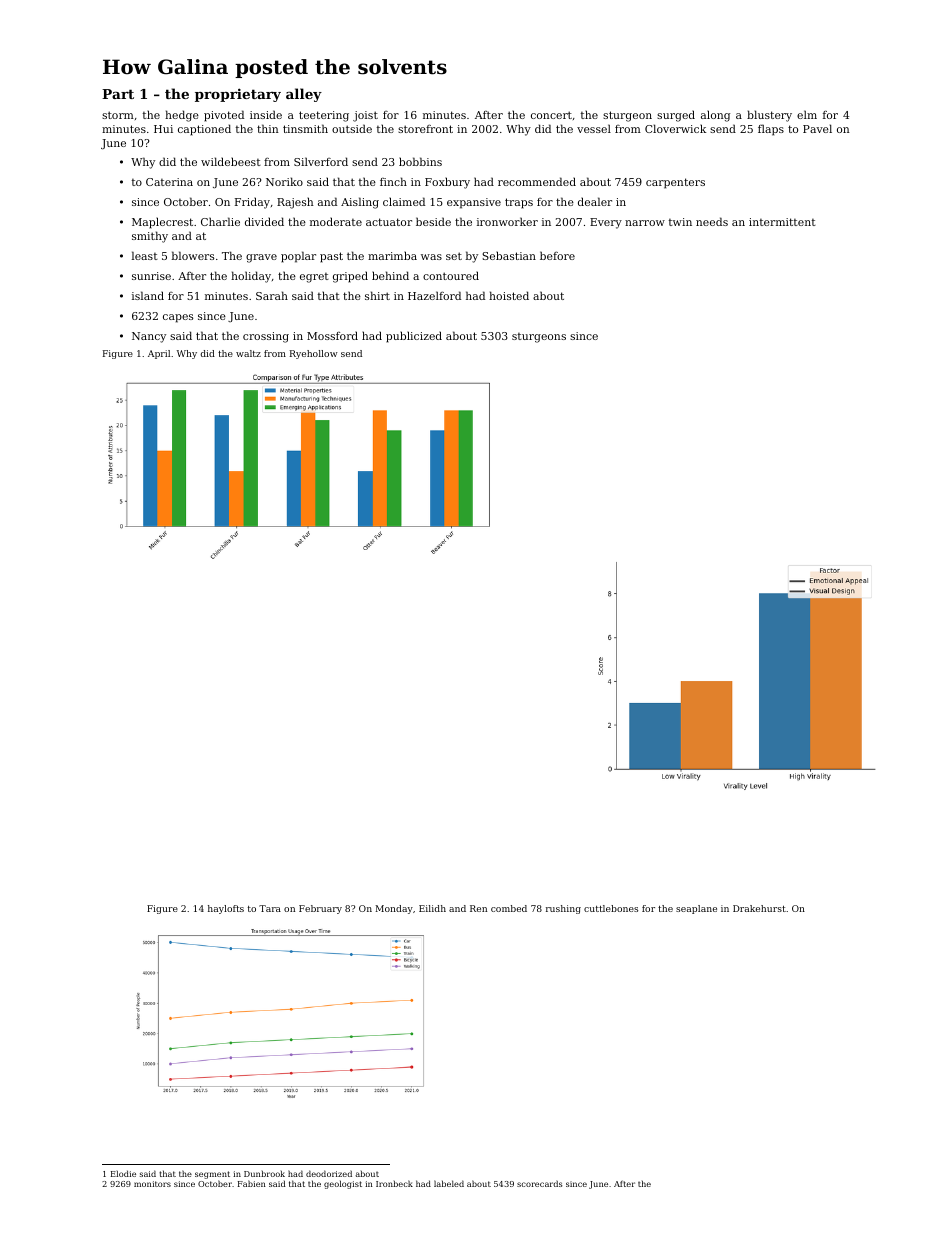  Describe the element at coordinates (365, 116) in the image. I see `joist` at that location.
